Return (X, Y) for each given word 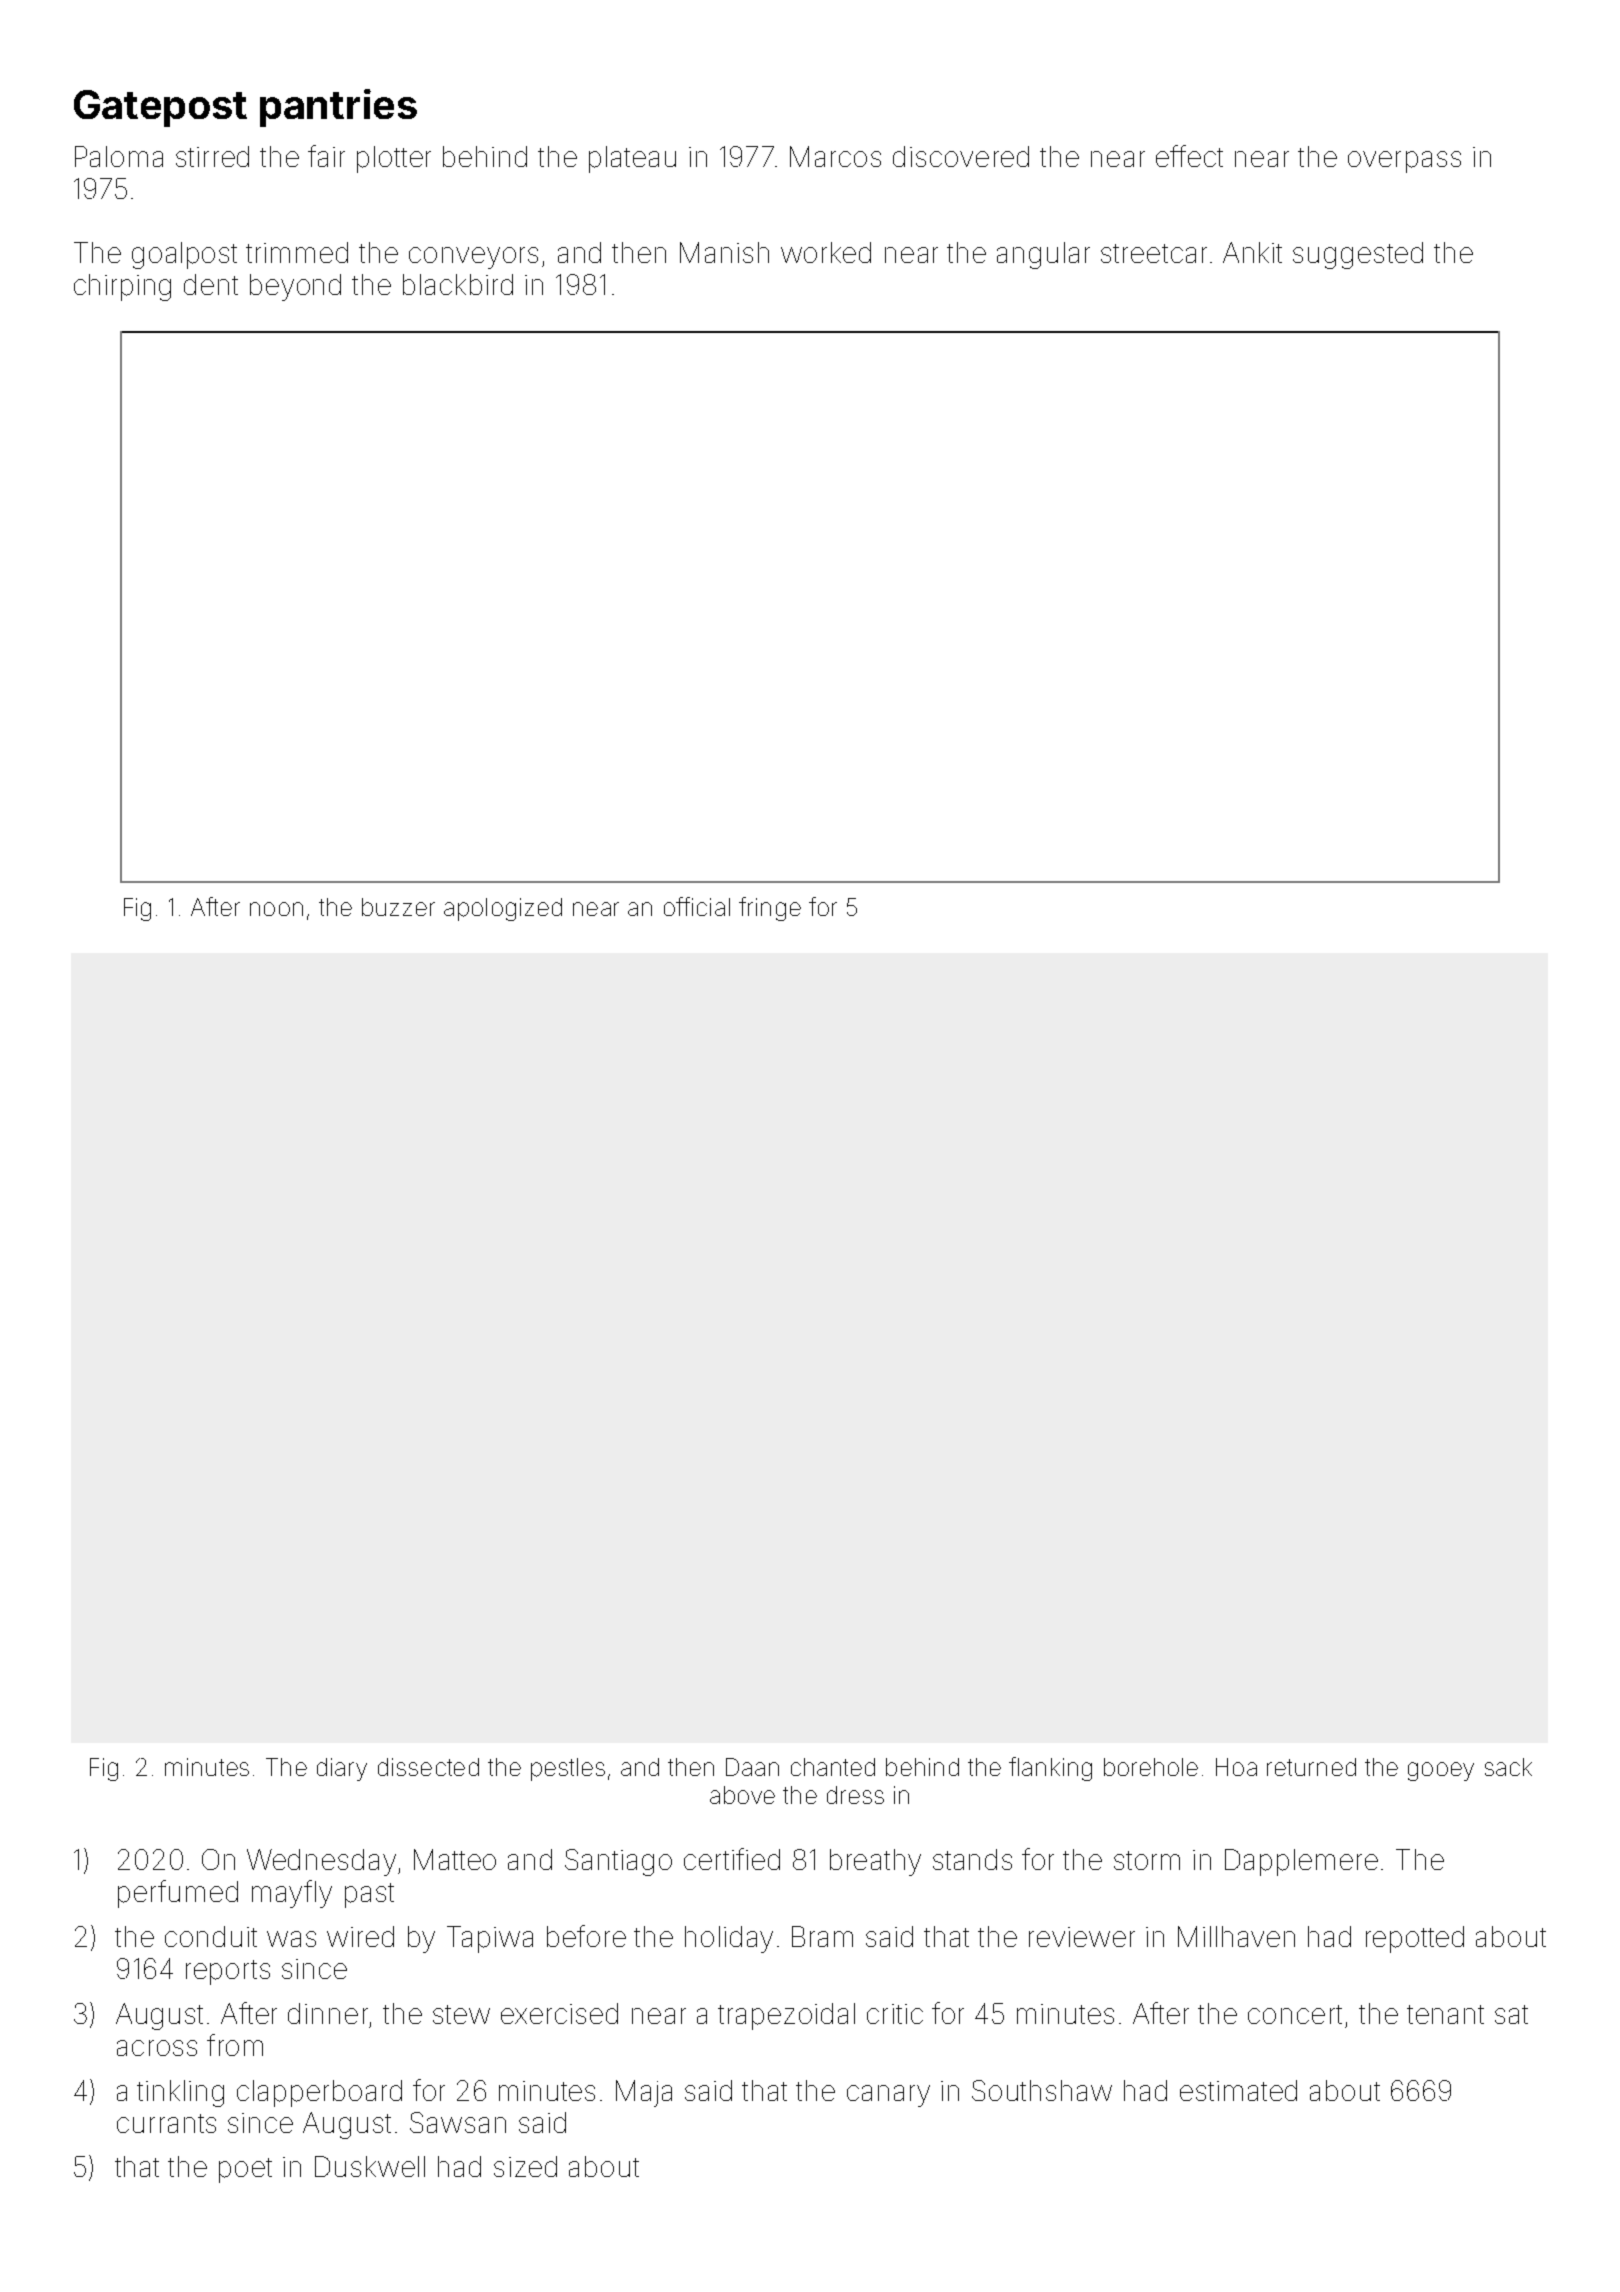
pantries (338, 108)
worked (826, 252)
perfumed (178, 1894)
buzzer (398, 907)
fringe (770, 909)
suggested (1358, 255)
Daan (752, 1767)
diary (342, 1769)
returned (1311, 1767)
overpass (1404, 162)
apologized (503, 909)
